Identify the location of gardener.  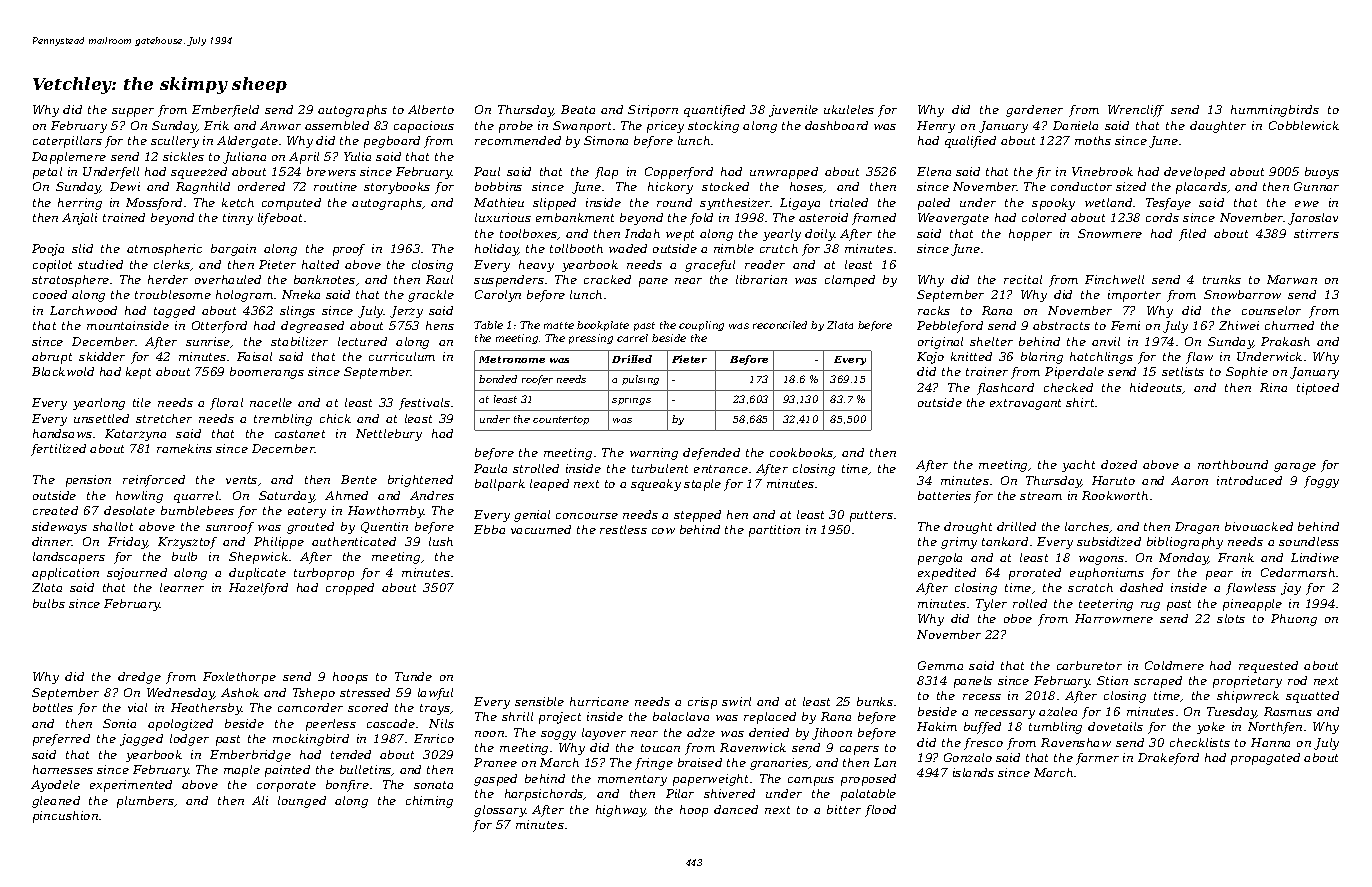
(1034, 111).
